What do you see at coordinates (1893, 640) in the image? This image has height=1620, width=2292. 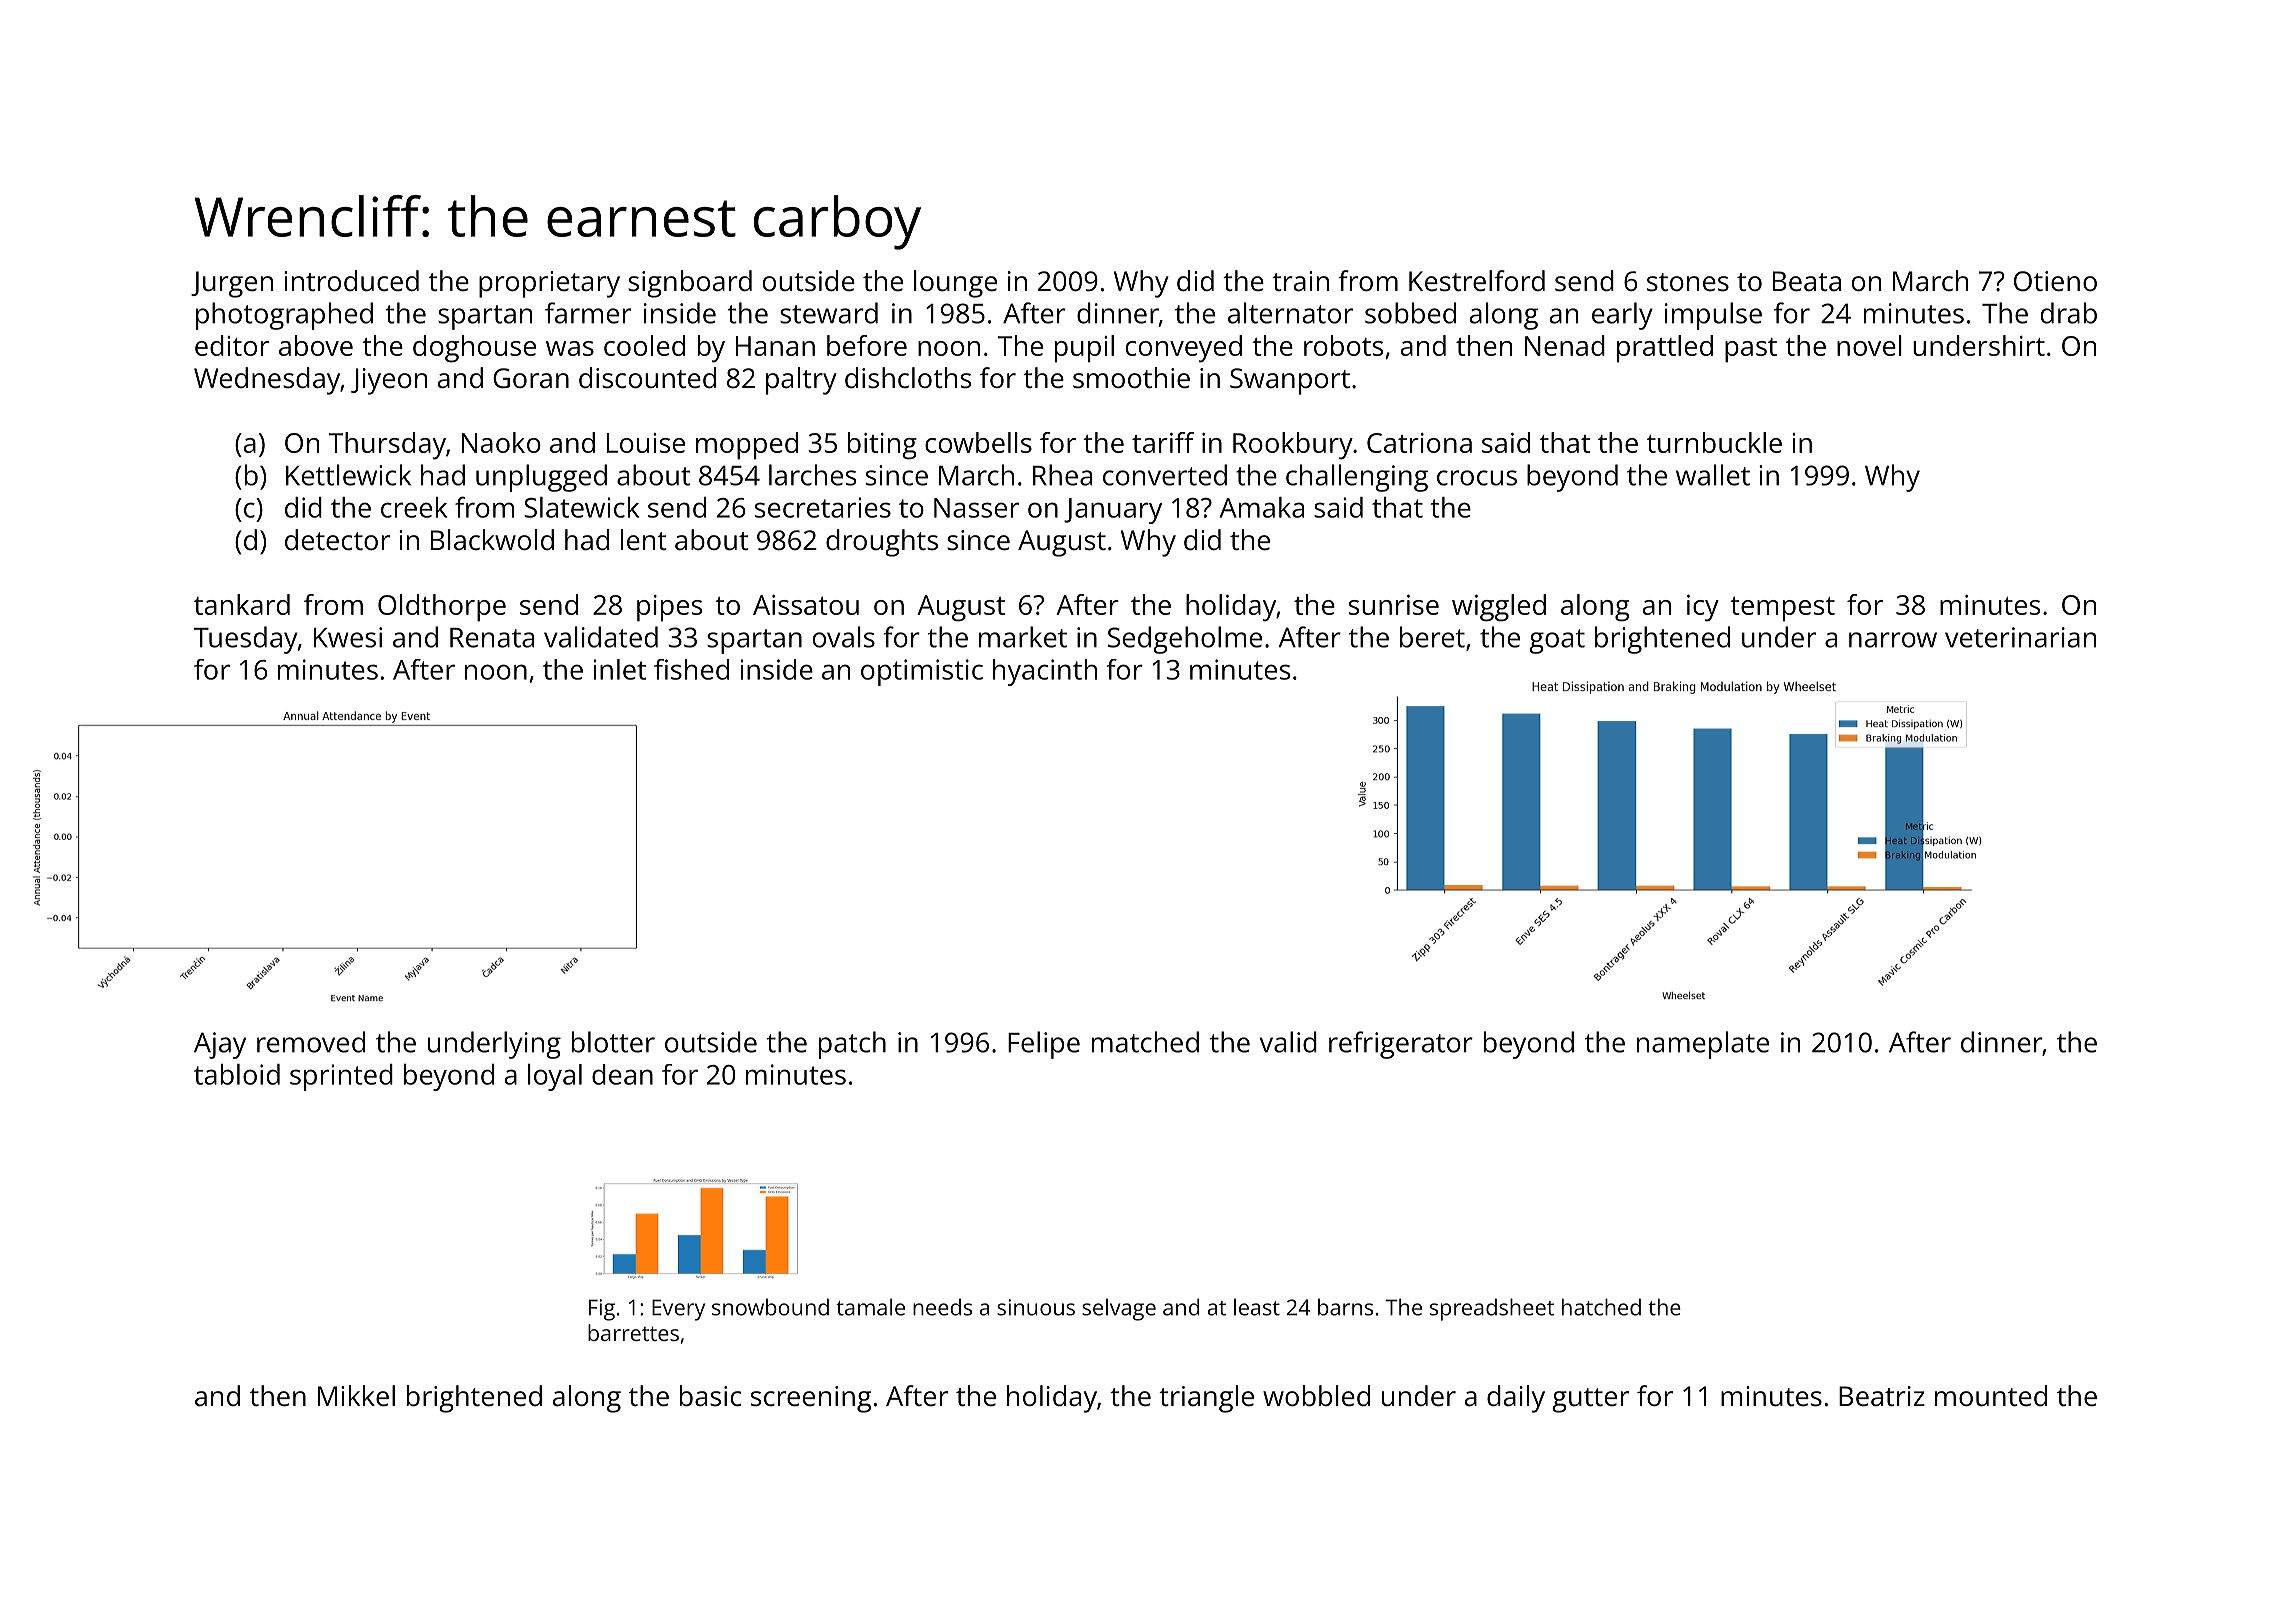 I see `narrow` at bounding box center [1893, 640].
